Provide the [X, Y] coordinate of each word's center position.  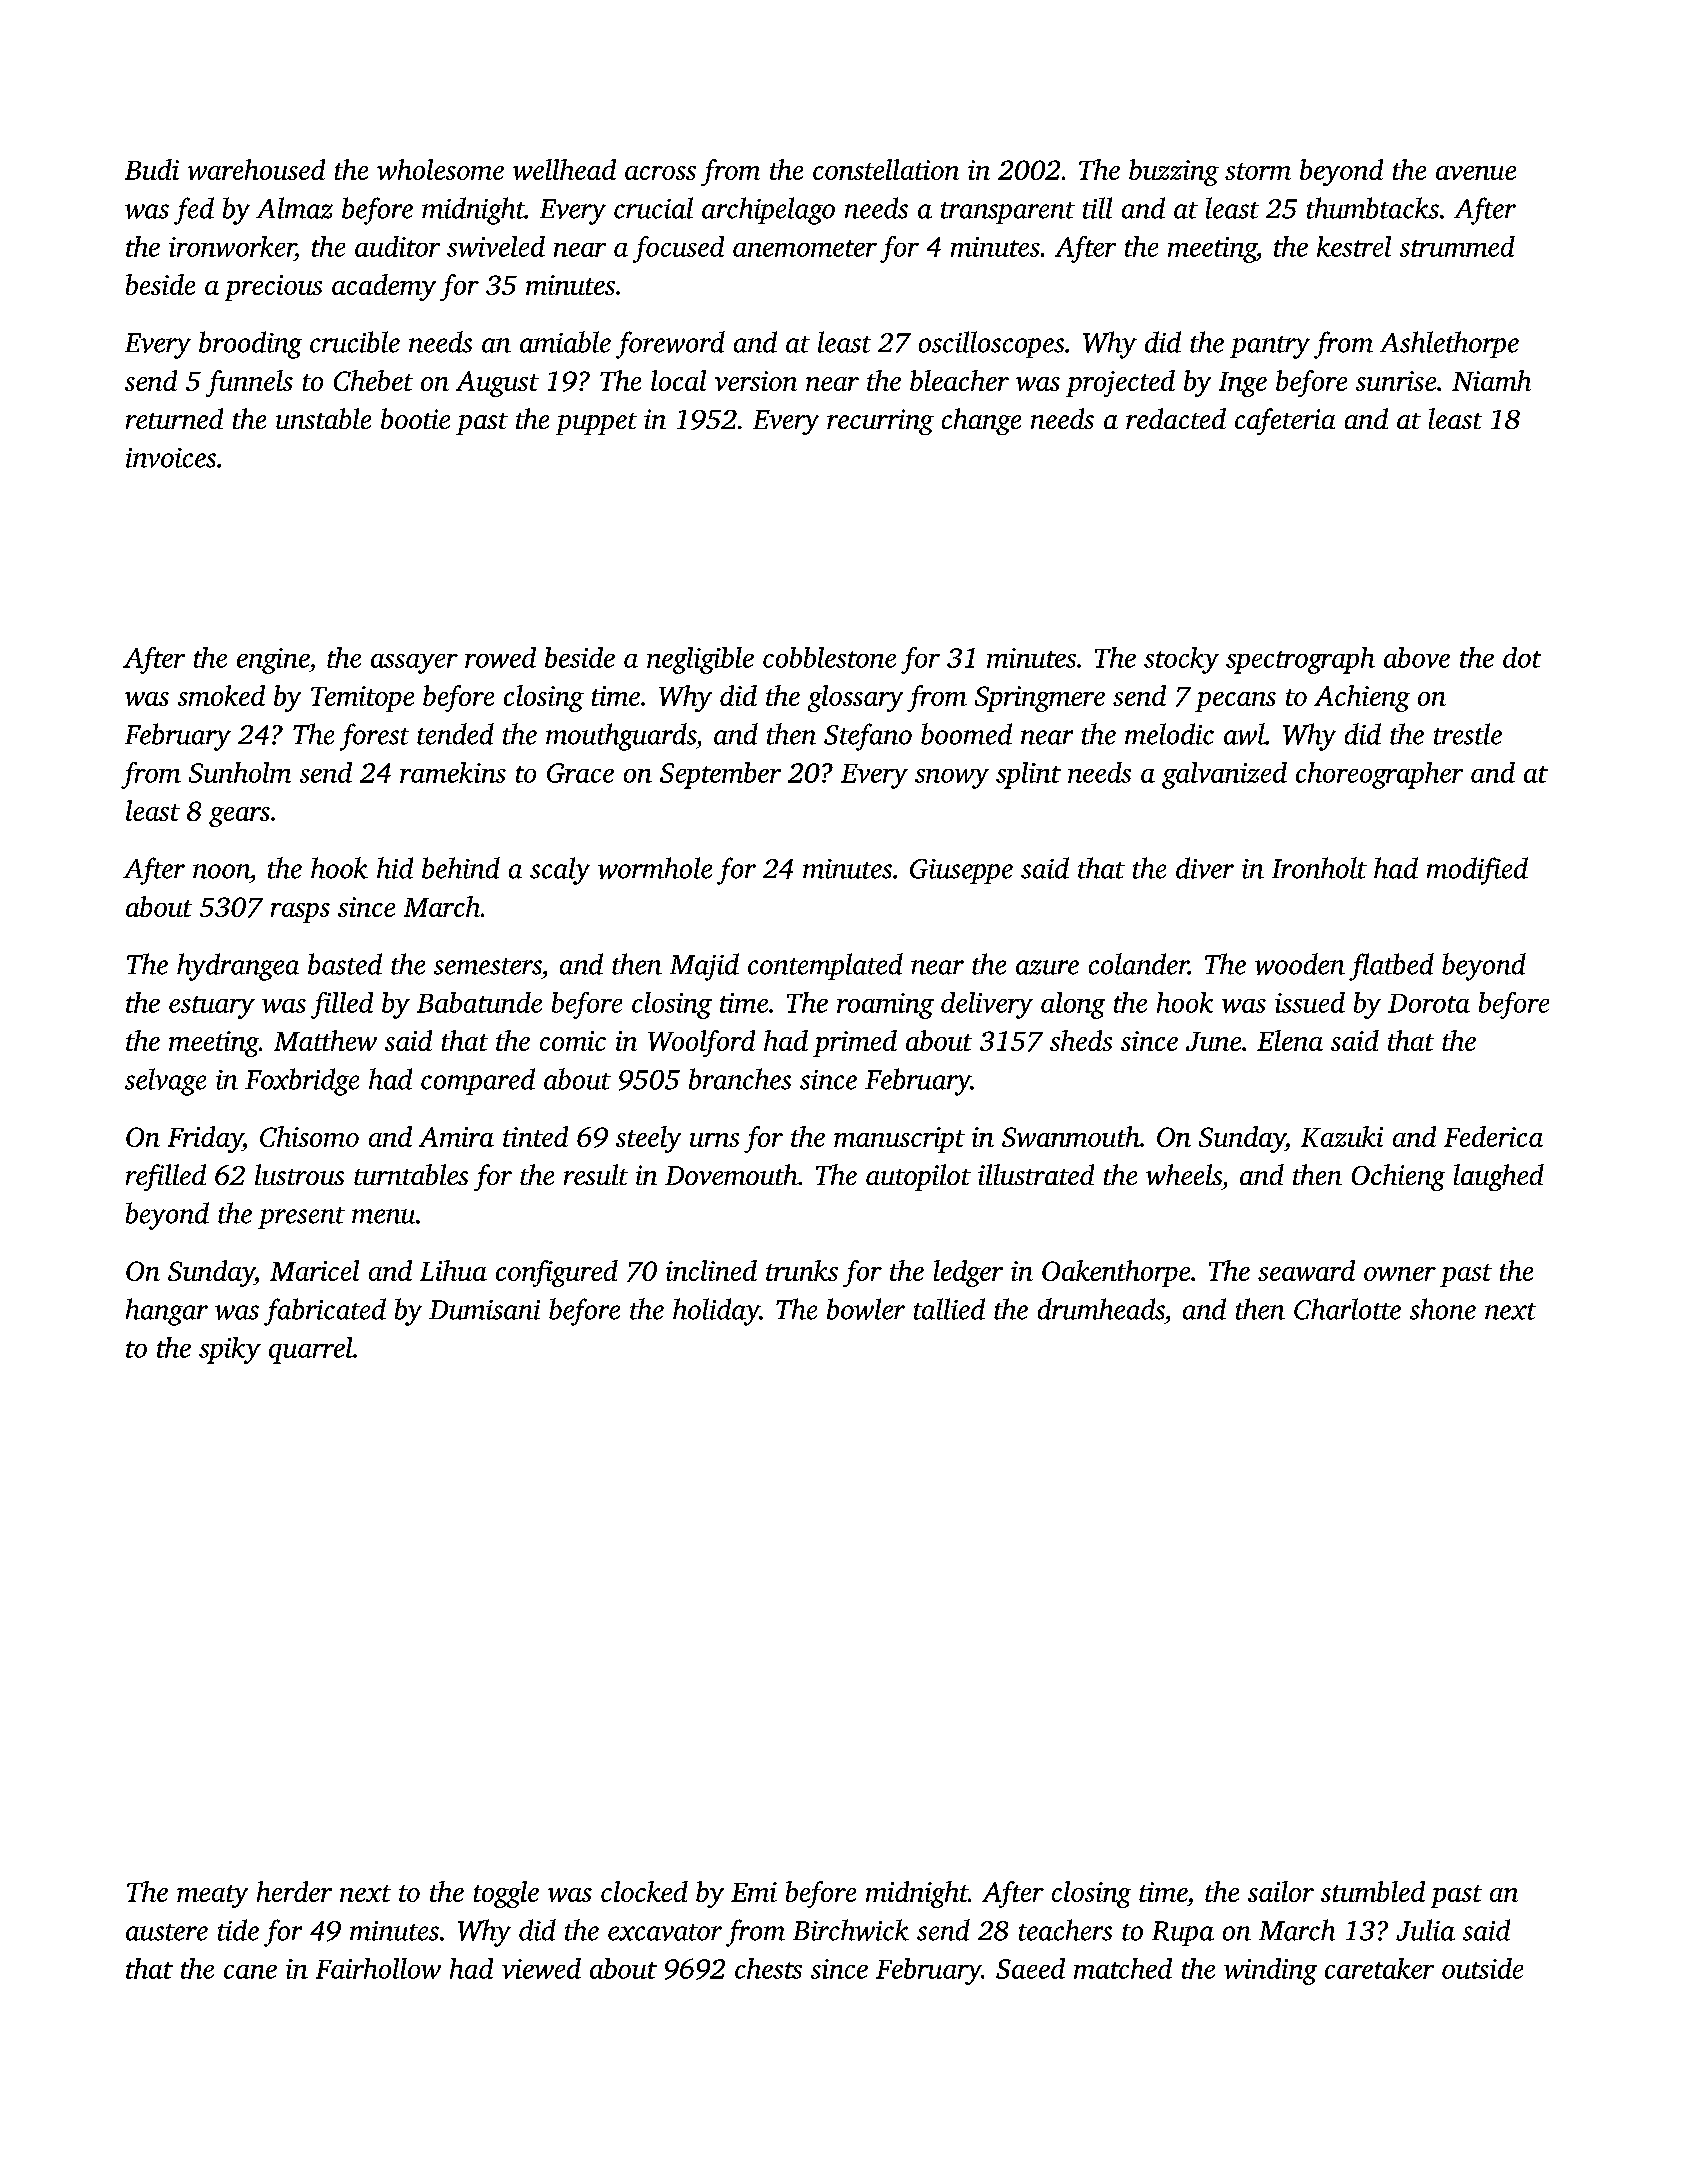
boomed [966, 734]
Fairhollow [378, 1968]
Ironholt [1319, 868]
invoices [171, 458]
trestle [1468, 734]
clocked [644, 1891]
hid [395, 868]
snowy [952, 779]
